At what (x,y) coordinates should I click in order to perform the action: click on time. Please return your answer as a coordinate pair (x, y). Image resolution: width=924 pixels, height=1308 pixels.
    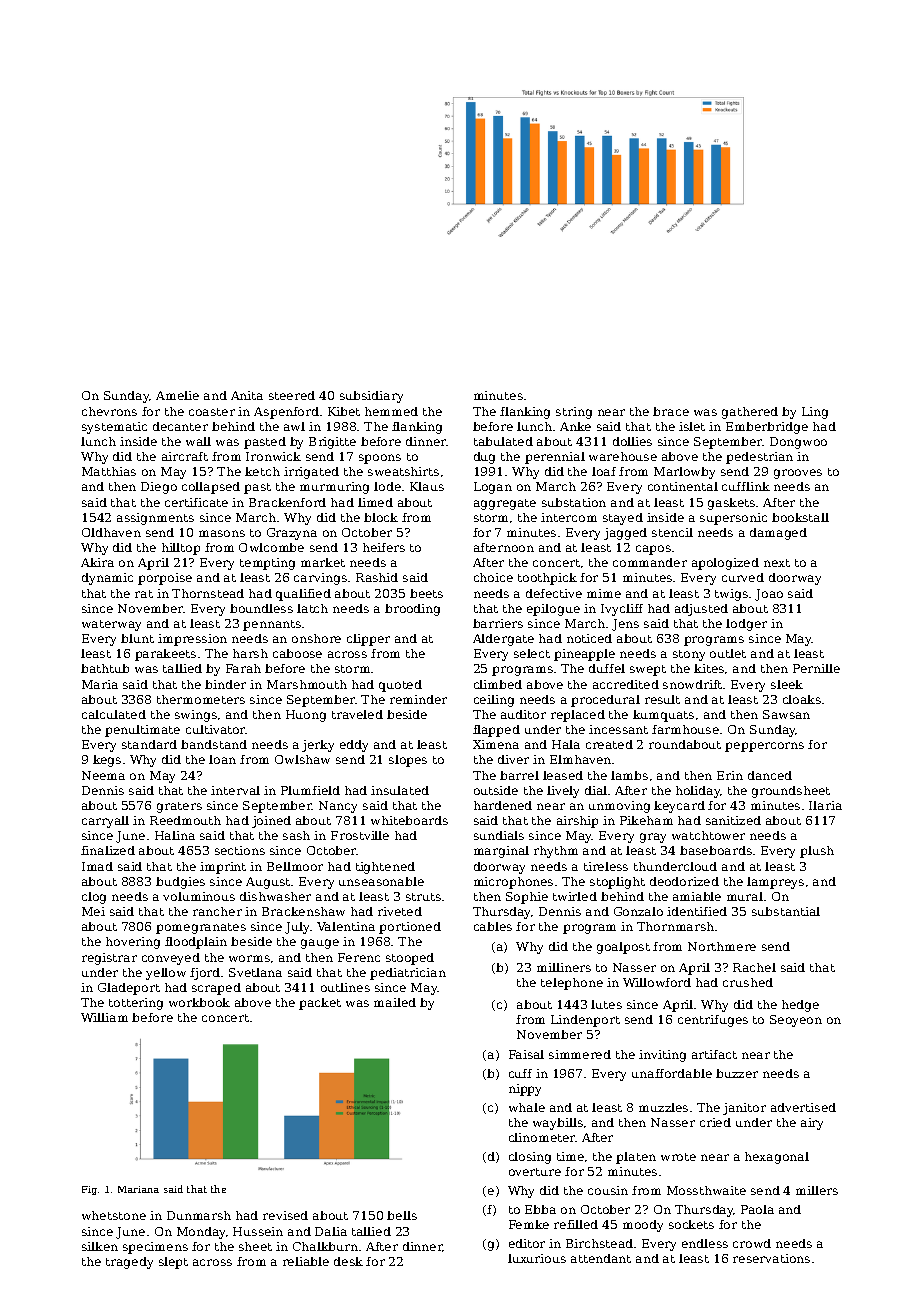
    Looking at the image, I should click on (570, 1156).
